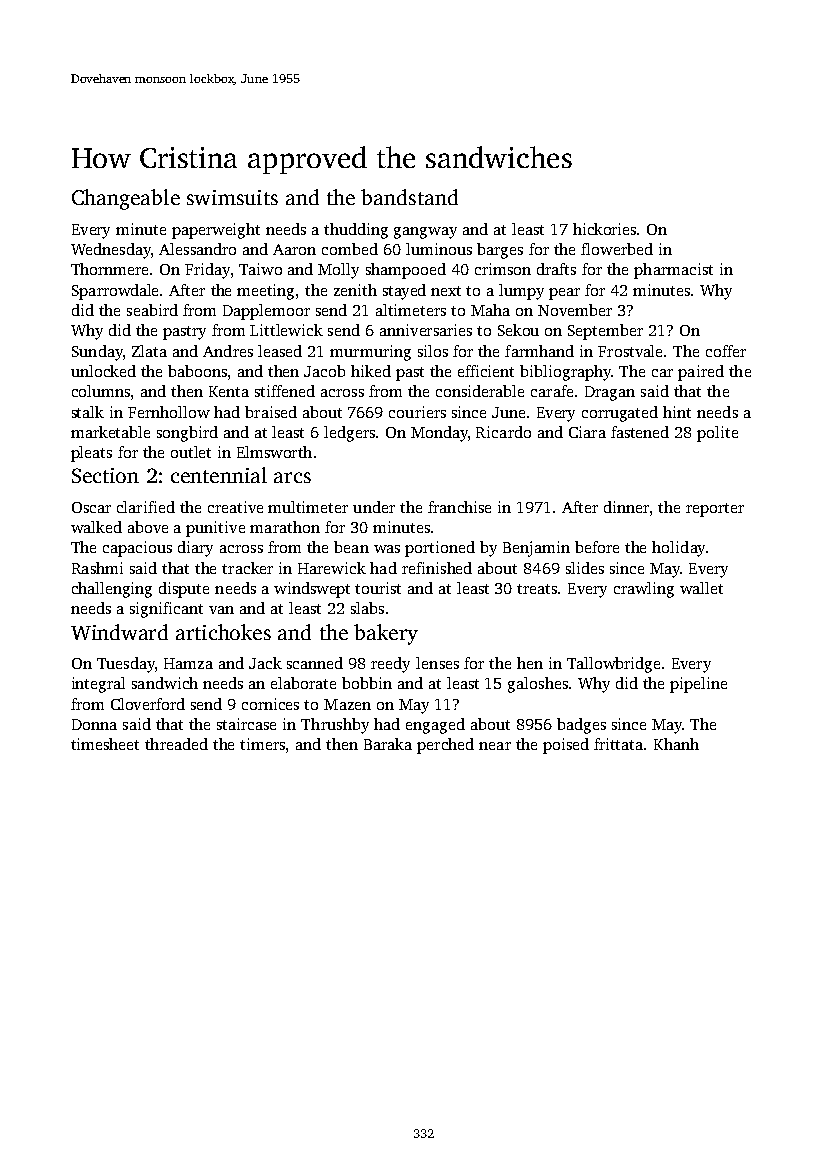 This screenshot has width=826, height=1172. I want to click on Thrushby, so click(335, 726).
